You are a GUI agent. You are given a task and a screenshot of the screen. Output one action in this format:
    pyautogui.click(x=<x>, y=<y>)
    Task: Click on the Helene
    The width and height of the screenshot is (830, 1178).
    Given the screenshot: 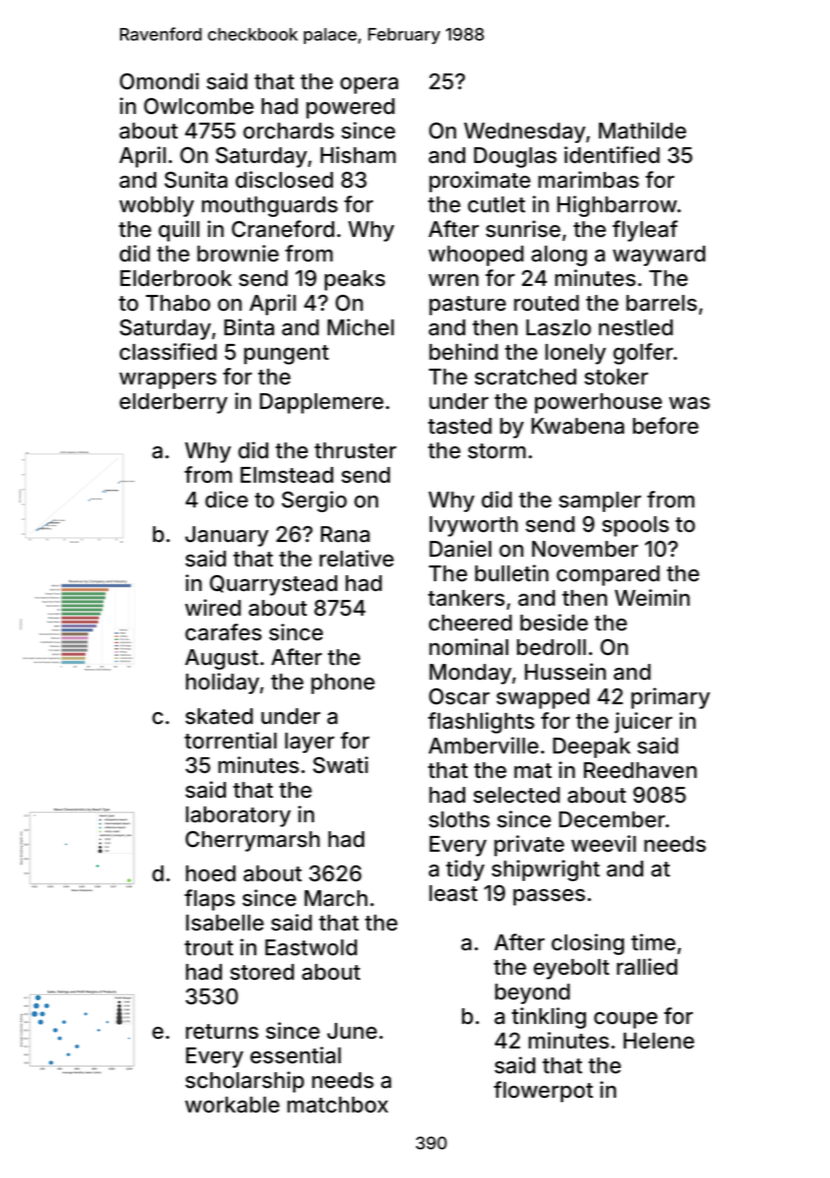 What is the action you would take?
    pyautogui.click(x=658, y=1040)
